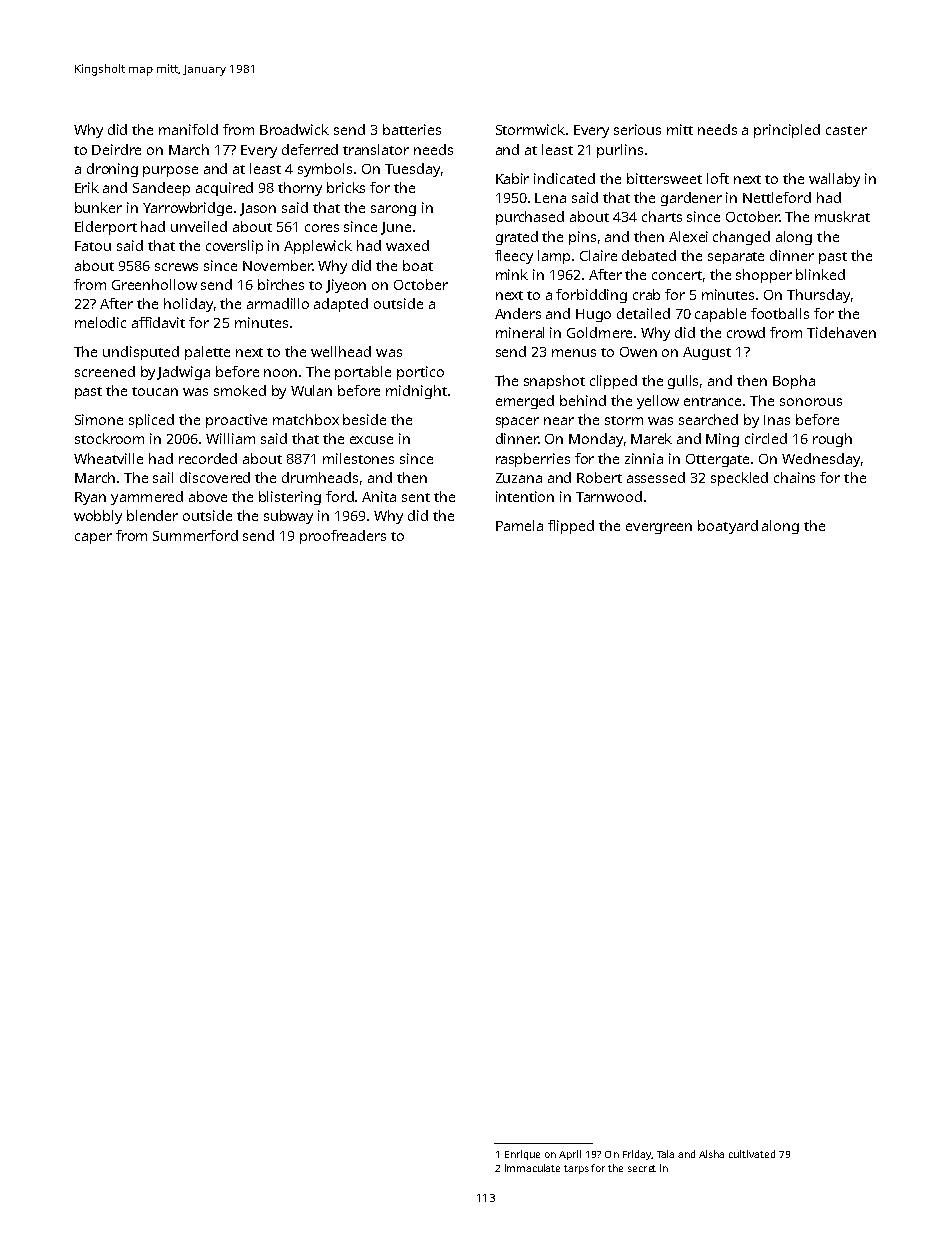 This document has height=1233, width=952. I want to click on evergreen, so click(659, 528).
